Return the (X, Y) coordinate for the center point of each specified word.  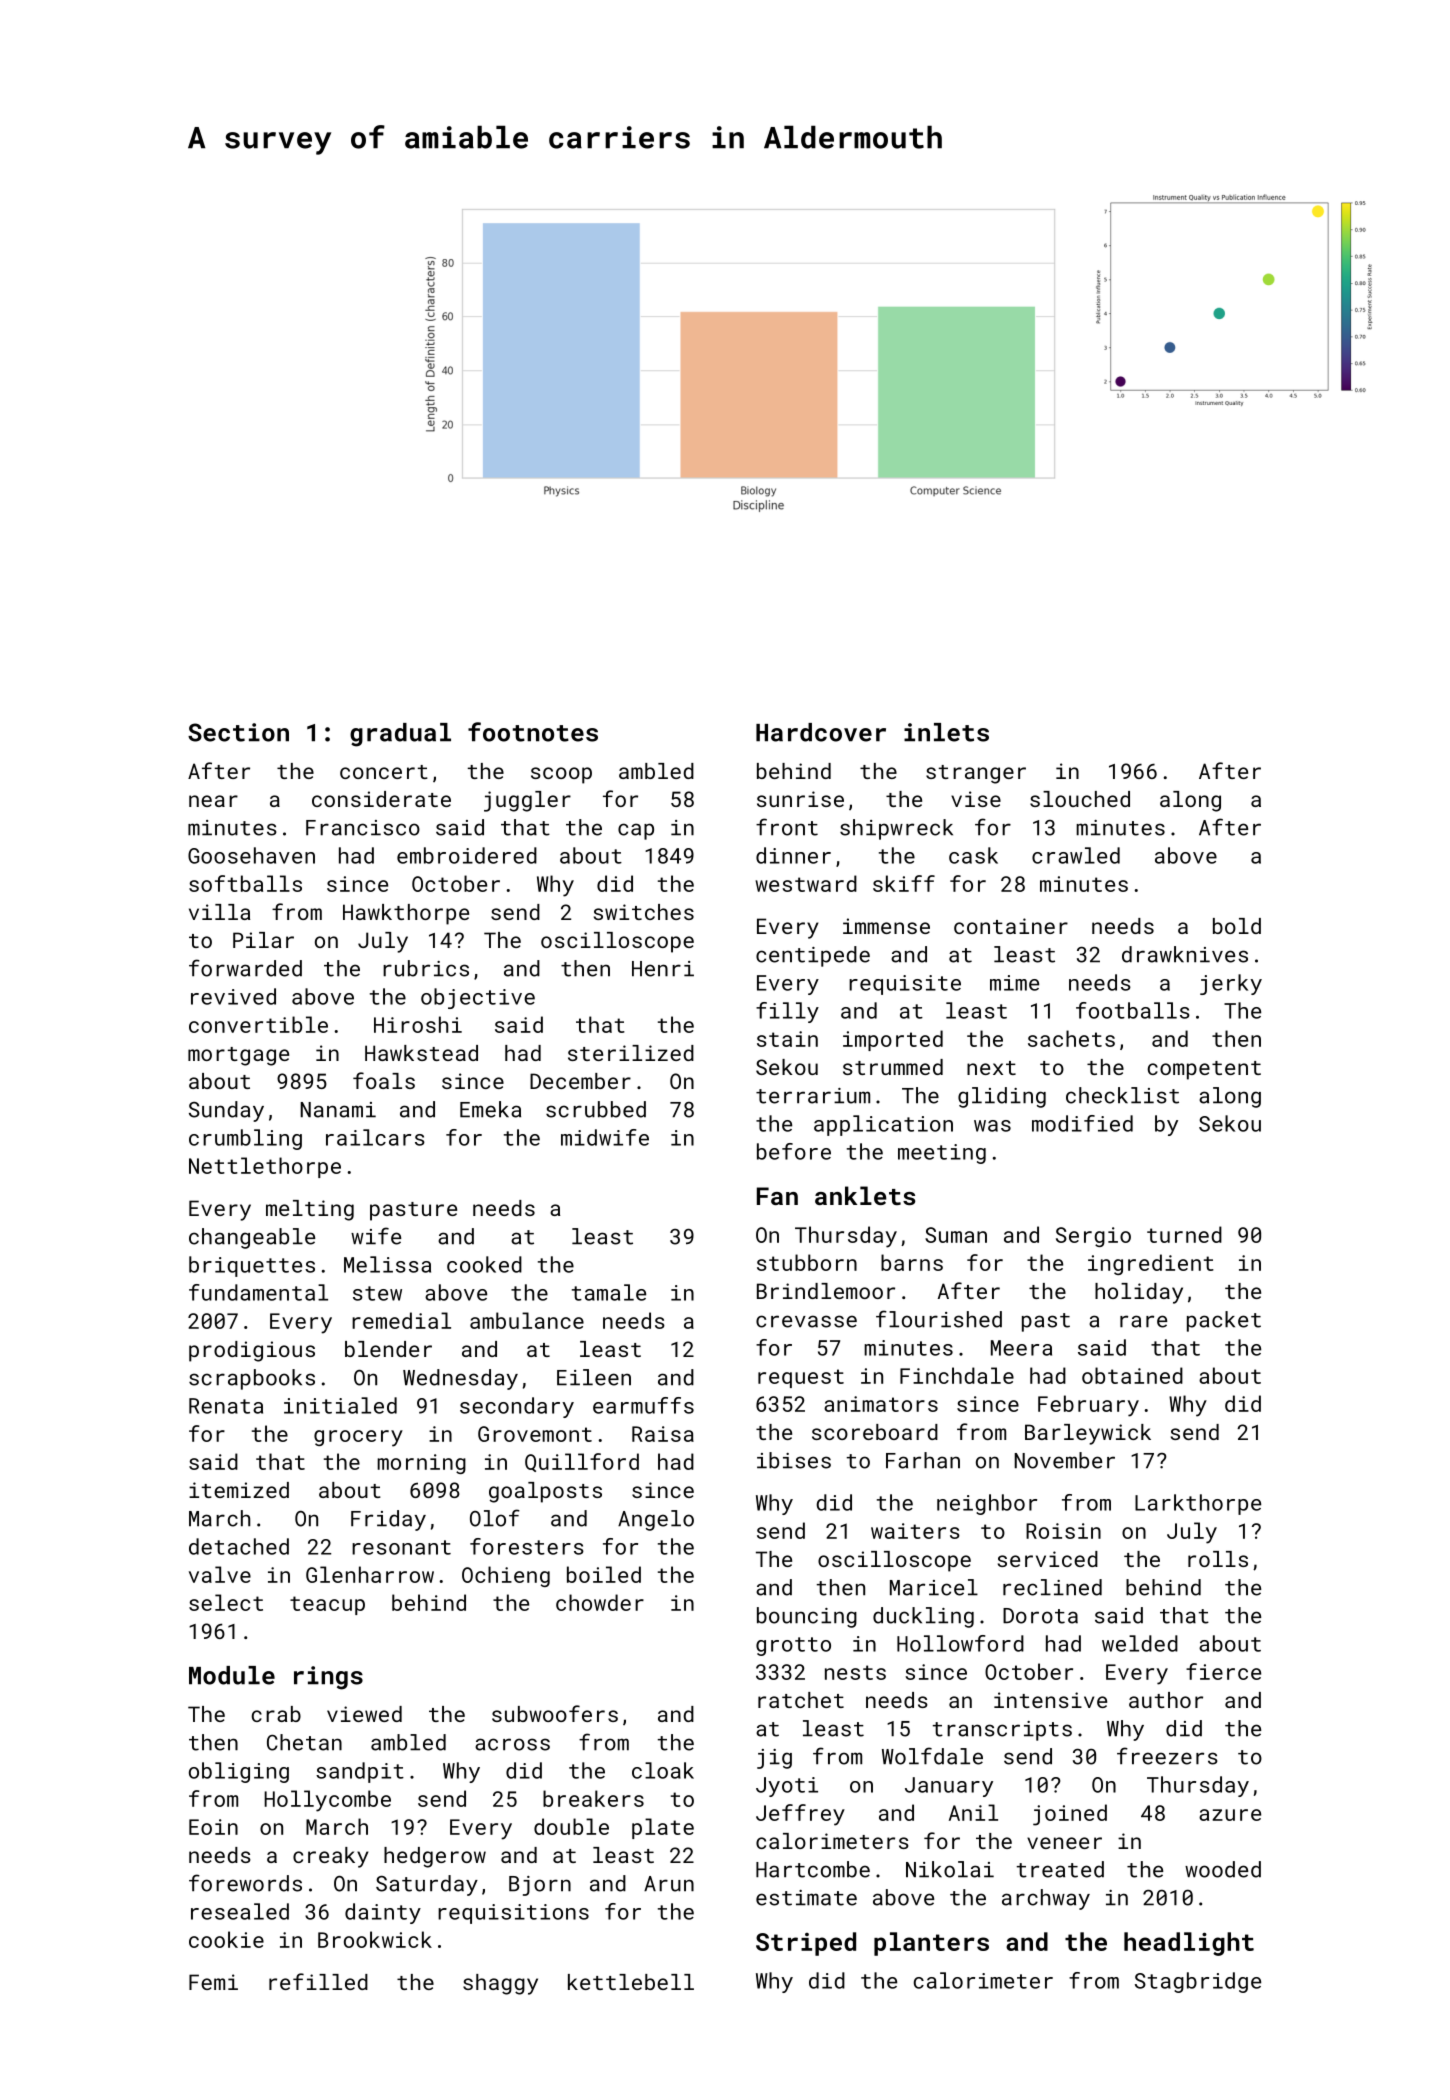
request (801, 1378)
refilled (318, 1981)
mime (1014, 983)
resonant (401, 1547)
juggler (527, 801)
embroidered (467, 855)
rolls (1218, 1559)
